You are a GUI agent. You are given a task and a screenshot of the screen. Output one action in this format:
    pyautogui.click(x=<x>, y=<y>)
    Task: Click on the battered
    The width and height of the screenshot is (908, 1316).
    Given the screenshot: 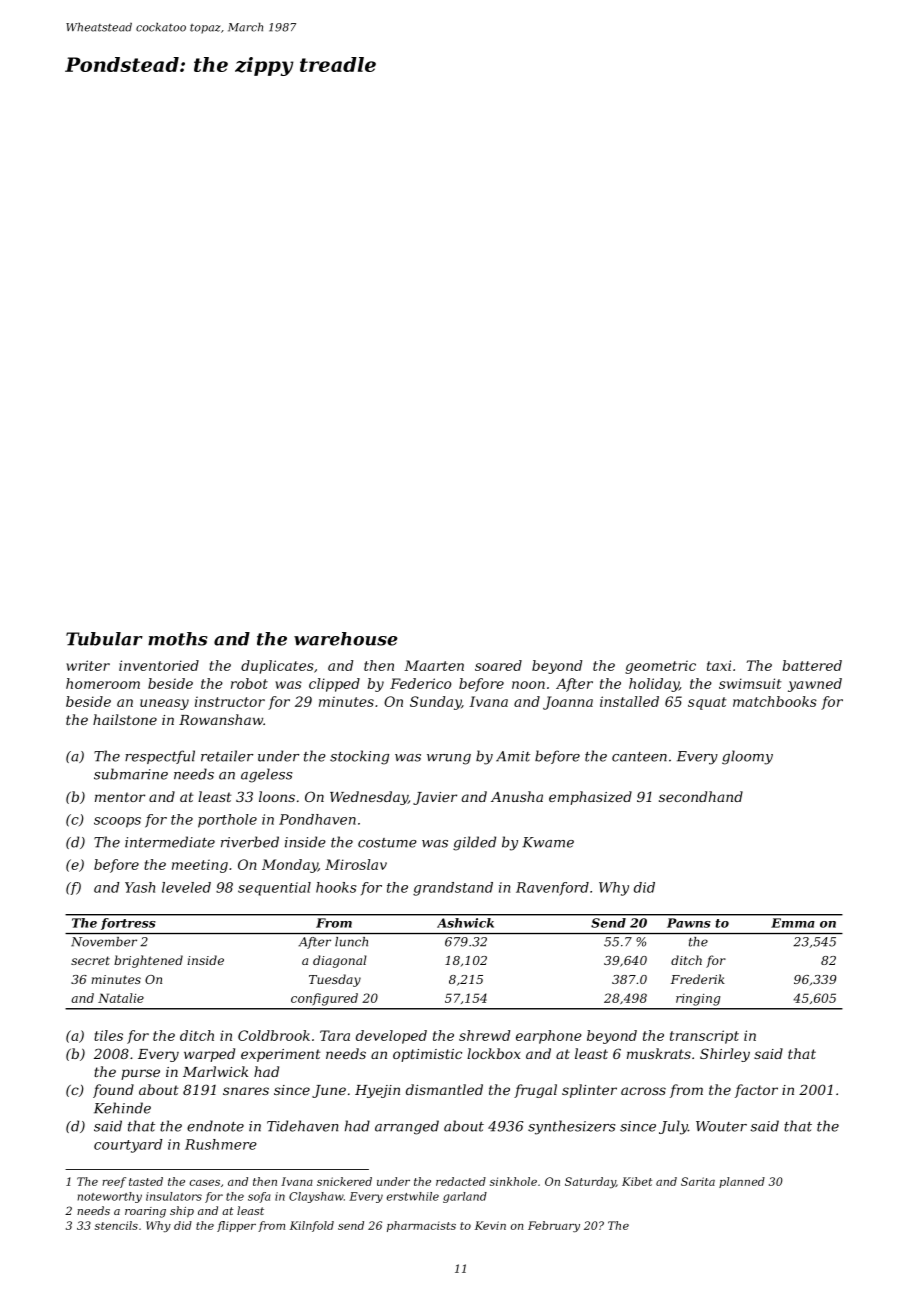 What is the action you would take?
    pyautogui.click(x=812, y=665)
